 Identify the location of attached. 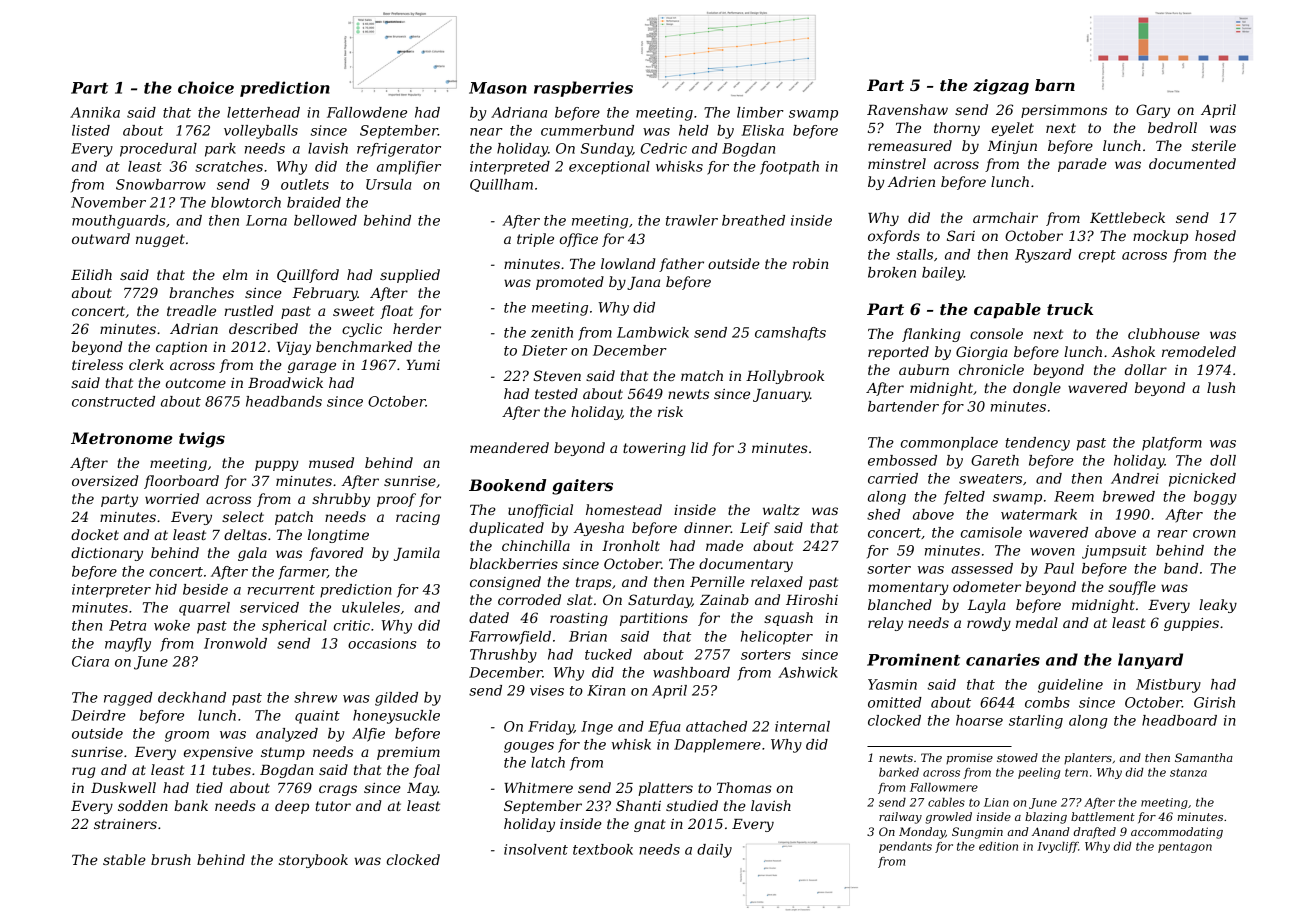
(716, 726).
